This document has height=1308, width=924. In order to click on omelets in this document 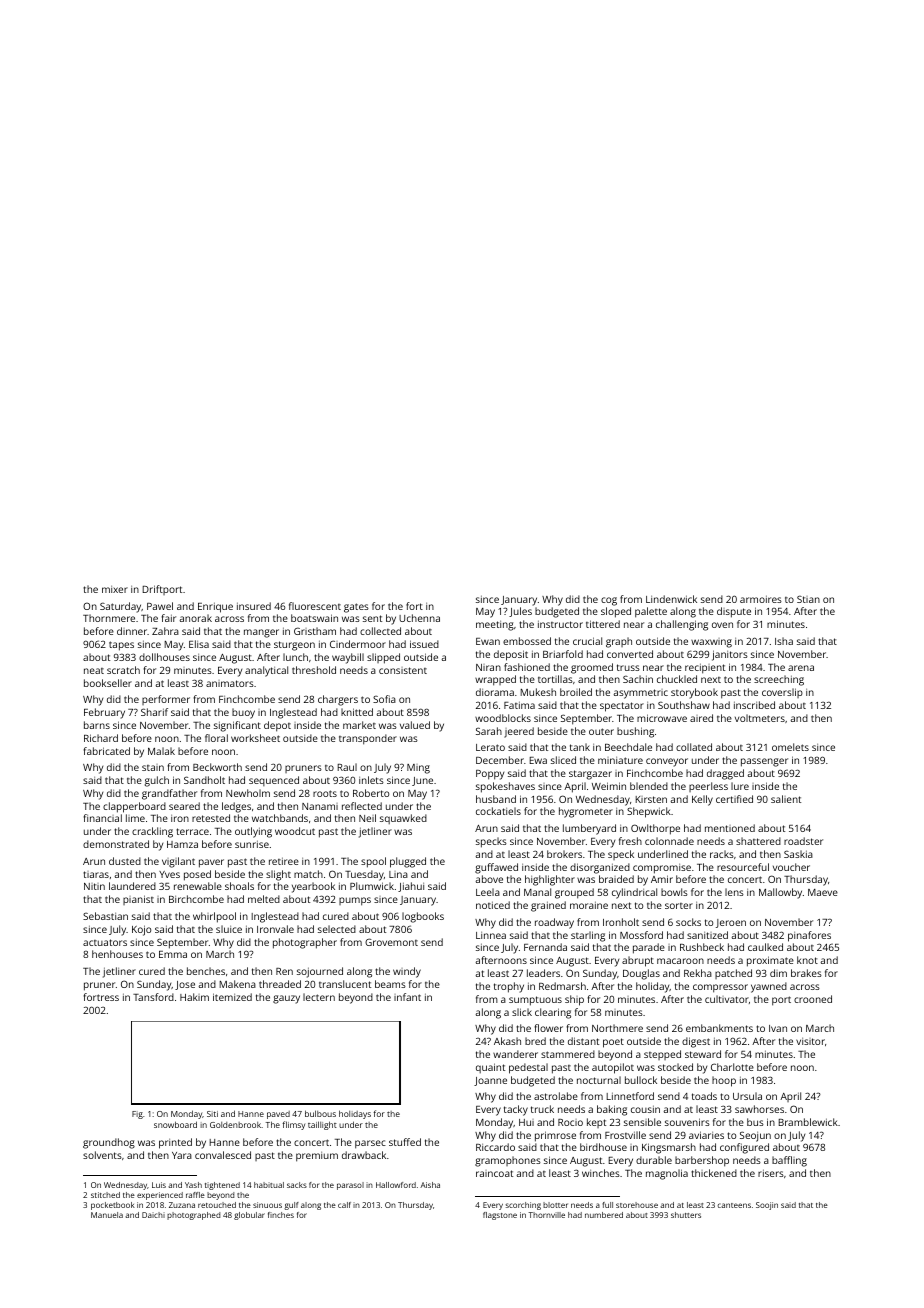, I will do `click(790, 747)`.
